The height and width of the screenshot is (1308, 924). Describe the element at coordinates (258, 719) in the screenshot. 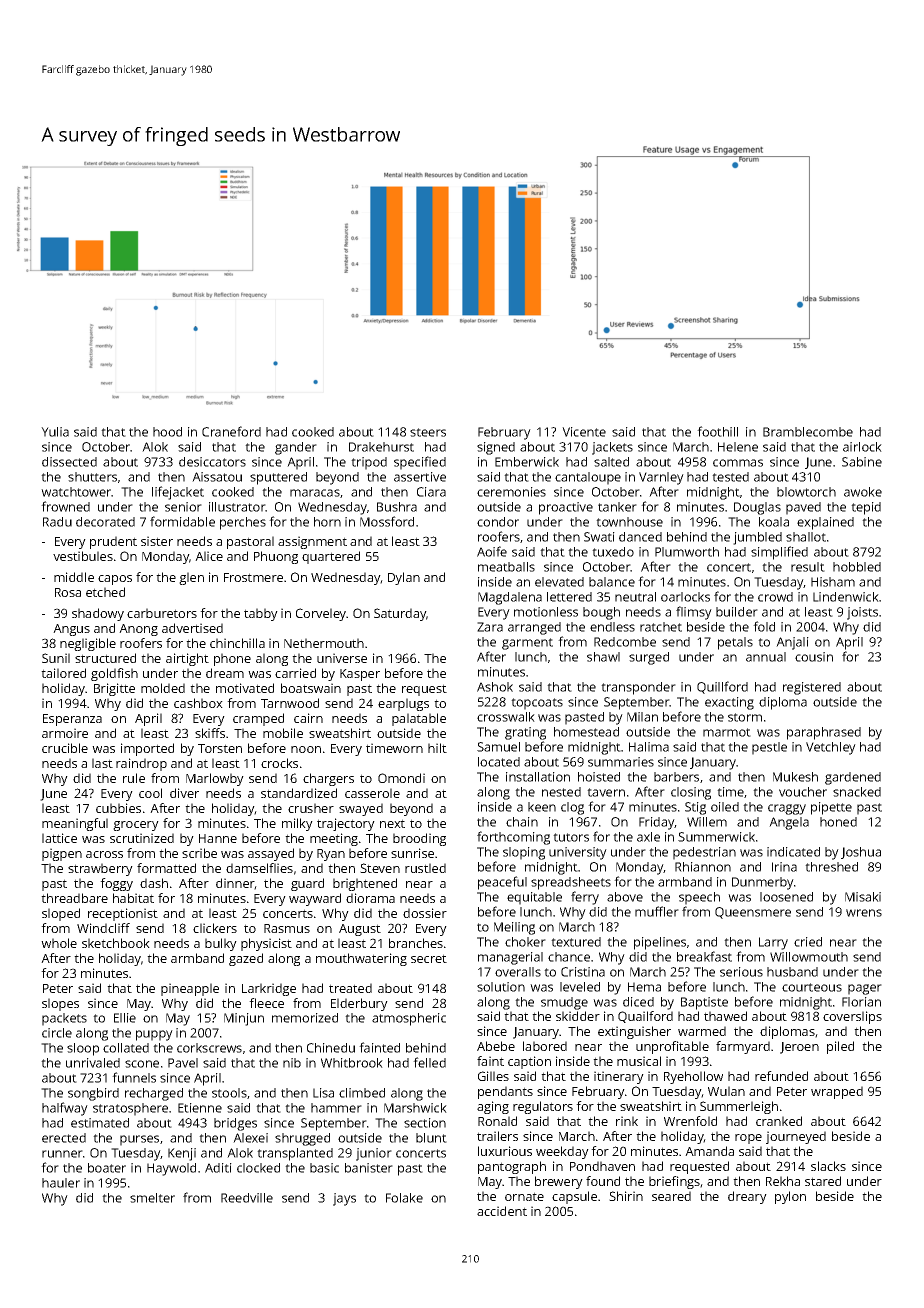

I see `cramped` at that location.
